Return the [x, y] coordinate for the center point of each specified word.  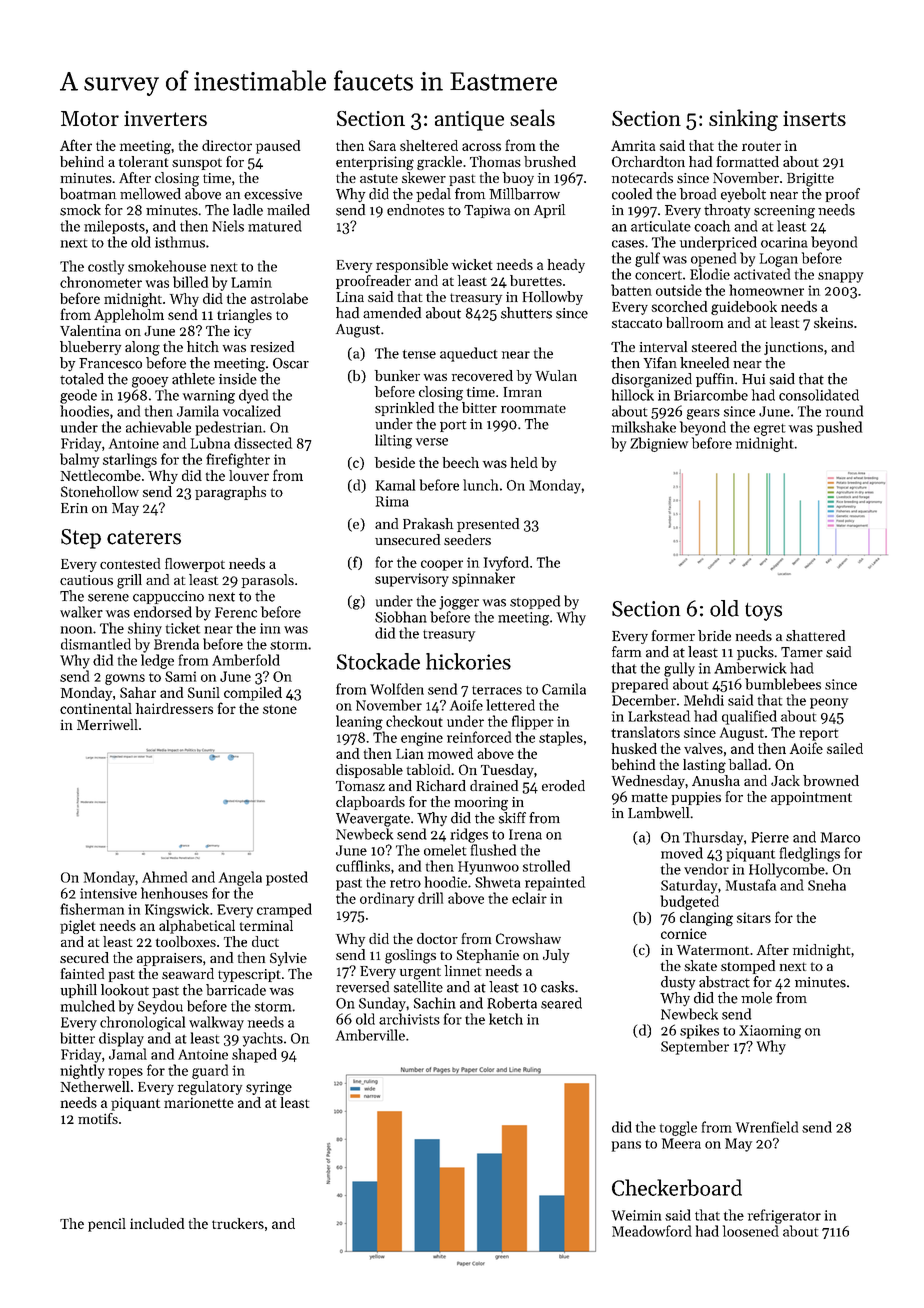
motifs [98, 1118]
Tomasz [360, 786]
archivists [409, 1019]
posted [287, 878]
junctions [793, 348]
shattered [815, 635]
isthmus [180, 242]
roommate [533, 408]
